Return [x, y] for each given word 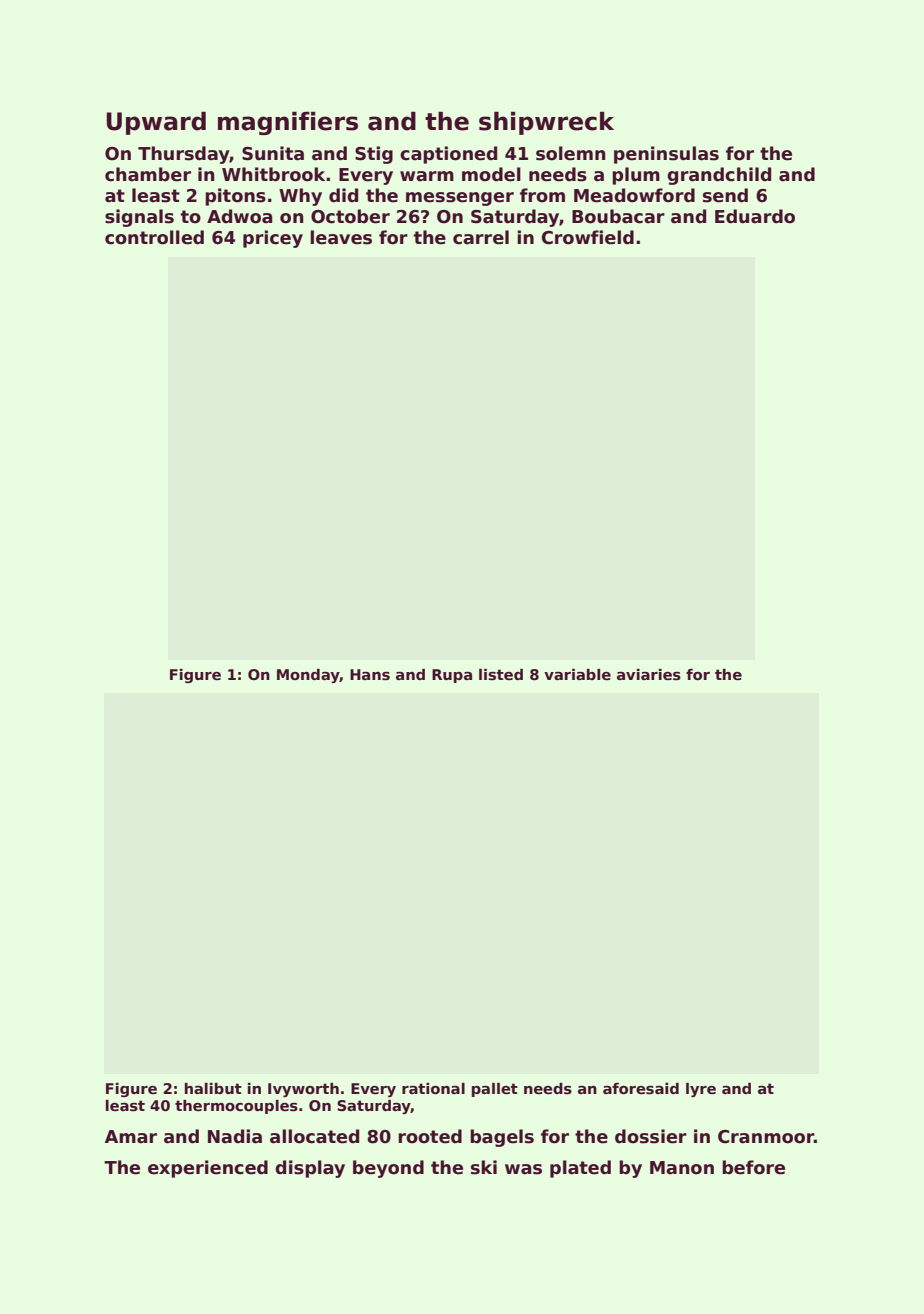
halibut [213, 1088]
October [350, 216]
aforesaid [641, 1088]
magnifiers [288, 123]
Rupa [452, 676]
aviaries [649, 675]
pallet [495, 1090]
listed [501, 674]
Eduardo [755, 216]
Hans [370, 674]
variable [577, 674]
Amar [131, 1137]
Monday [308, 676]
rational [433, 1088]
